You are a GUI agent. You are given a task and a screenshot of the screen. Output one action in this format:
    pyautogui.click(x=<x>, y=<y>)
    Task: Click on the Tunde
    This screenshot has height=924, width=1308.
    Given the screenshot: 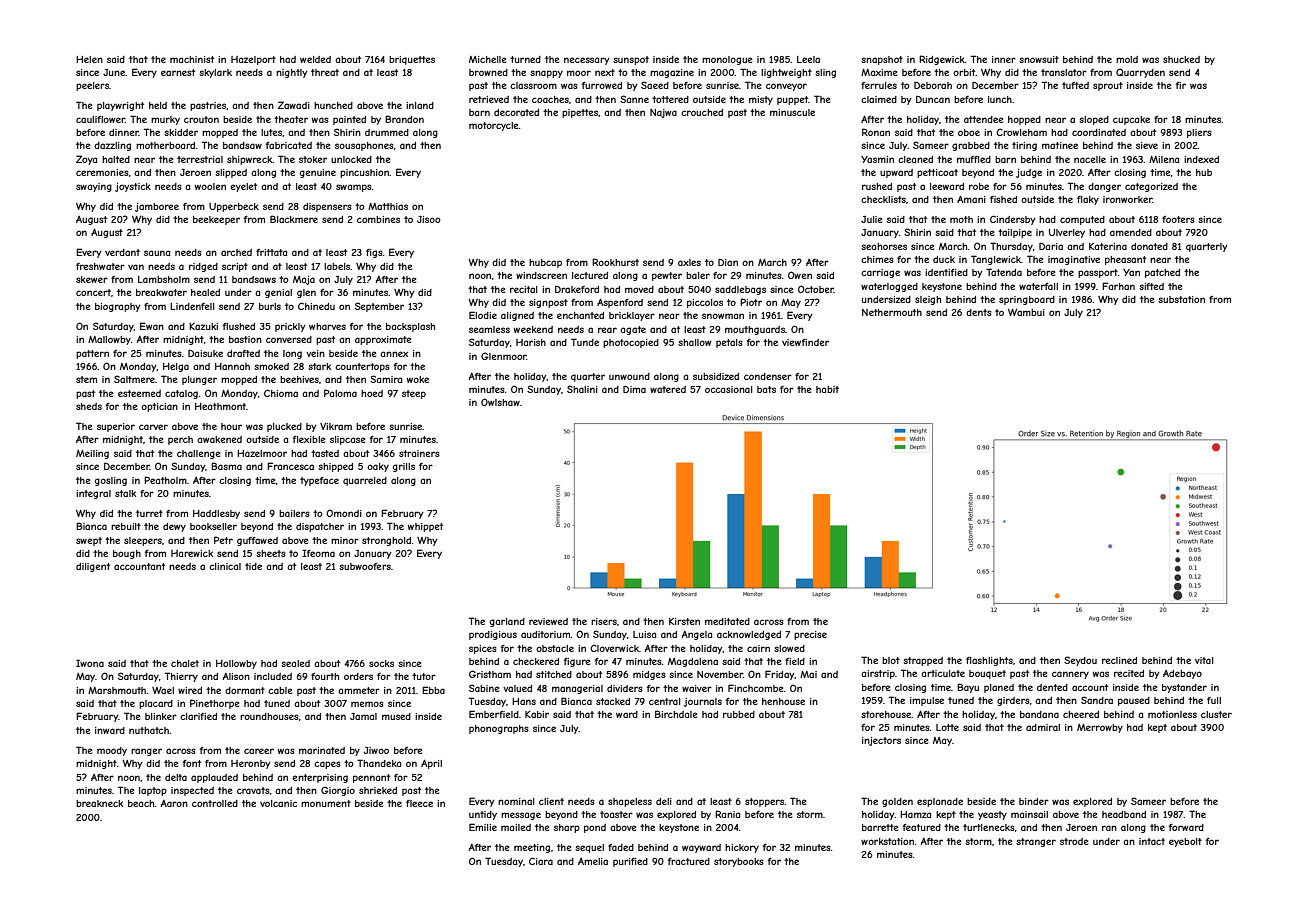 What is the action you would take?
    pyautogui.click(x=585, y=342)
